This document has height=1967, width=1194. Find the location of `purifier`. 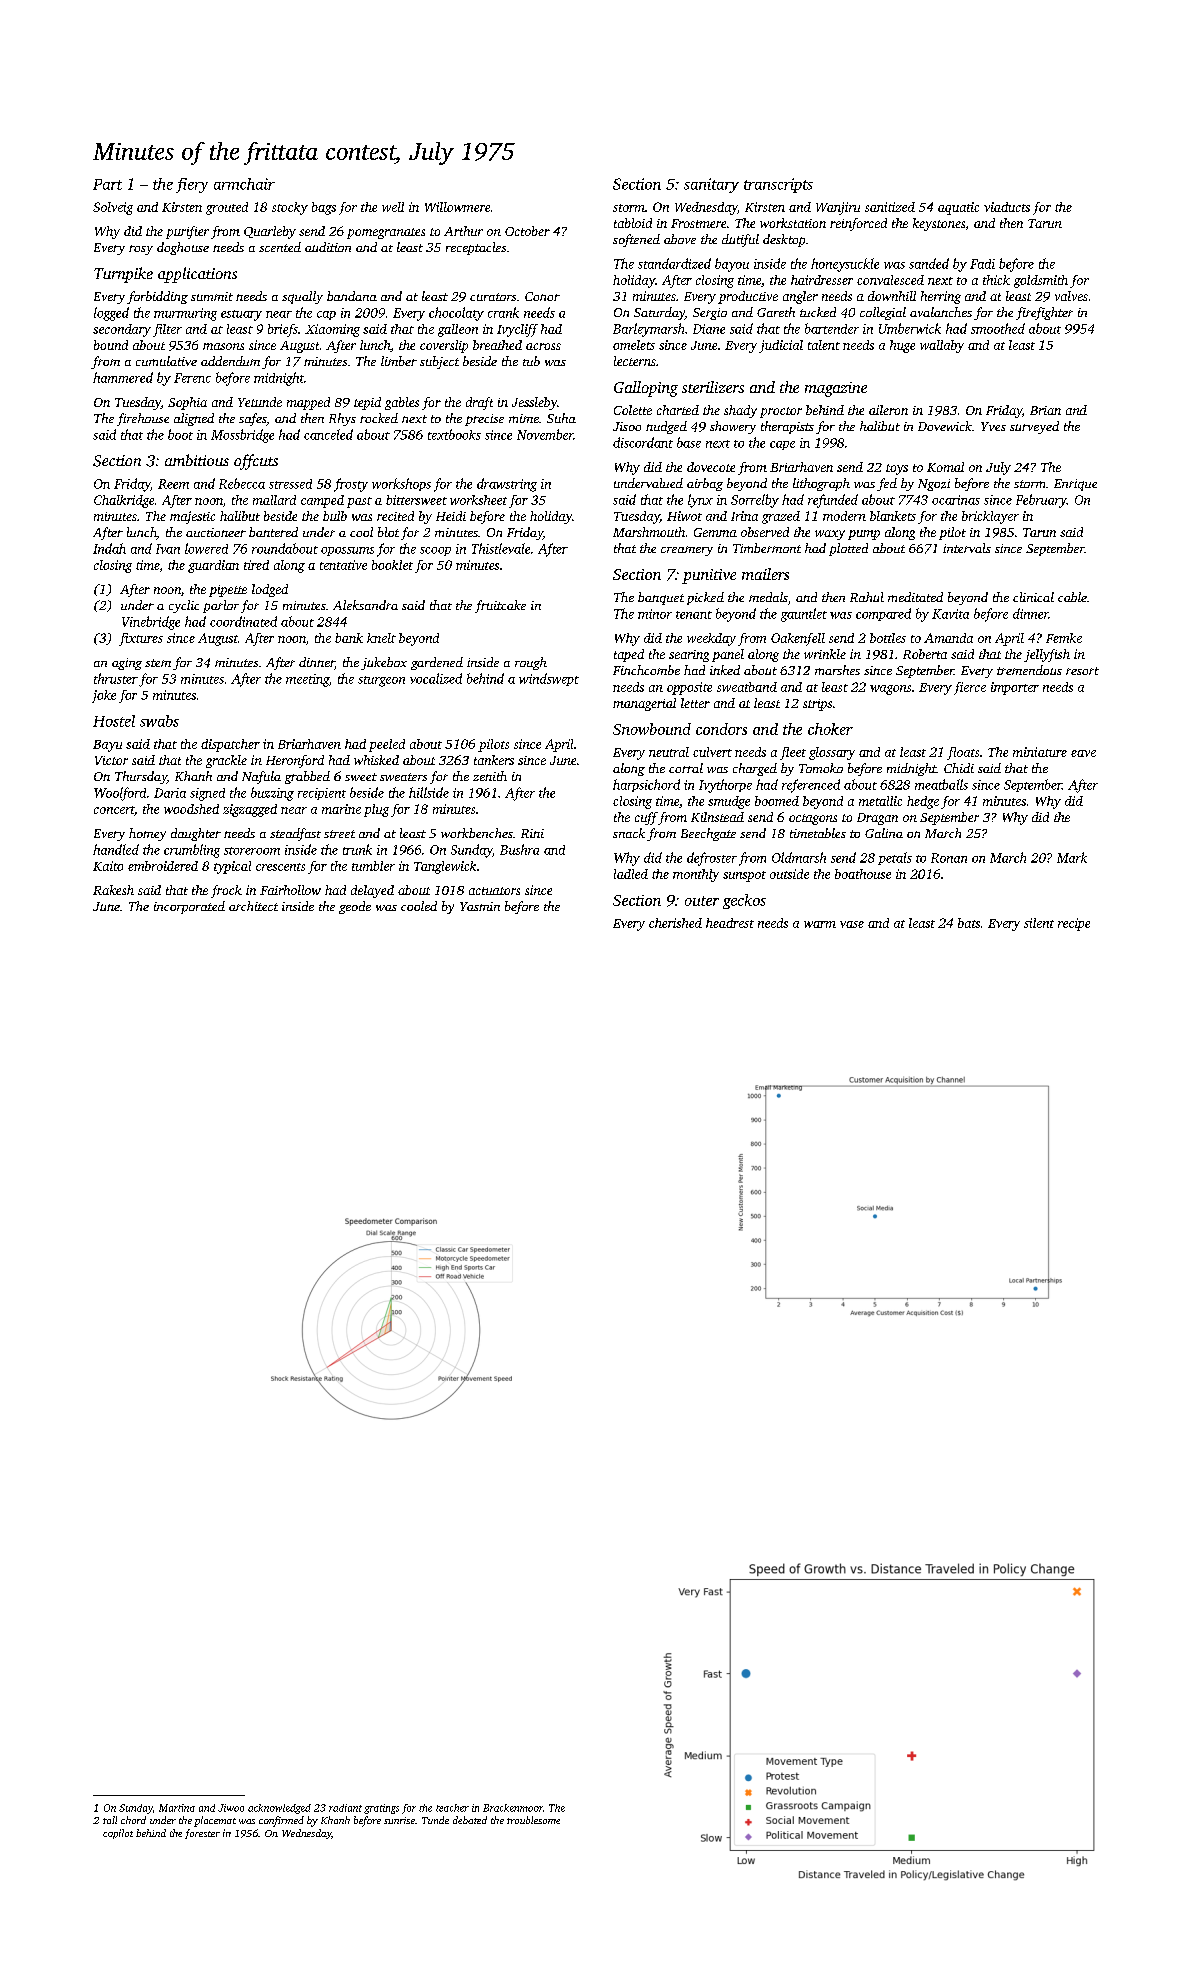

purifier is located at coordinates (187, 232).
